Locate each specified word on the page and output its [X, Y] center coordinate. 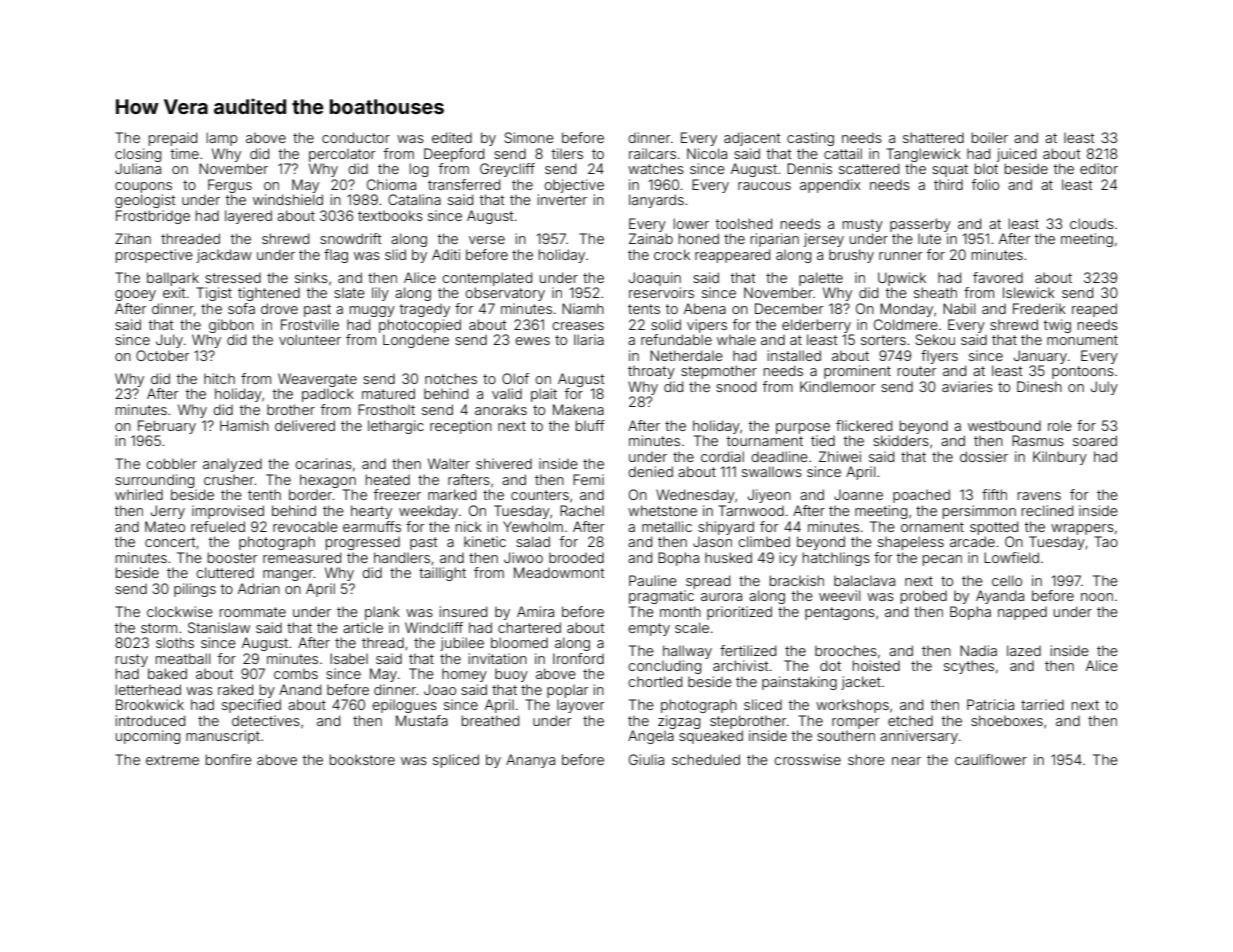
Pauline [653, 580]
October [162, 355]
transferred [464, 184]
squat [950, 170]
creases [578, 326]
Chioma [391, 184]
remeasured [302, 557]
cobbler [171, 463]
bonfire [229, 759]
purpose [803, 428]
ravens [1039, 496]
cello [1007, 580]
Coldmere [906, 324]
